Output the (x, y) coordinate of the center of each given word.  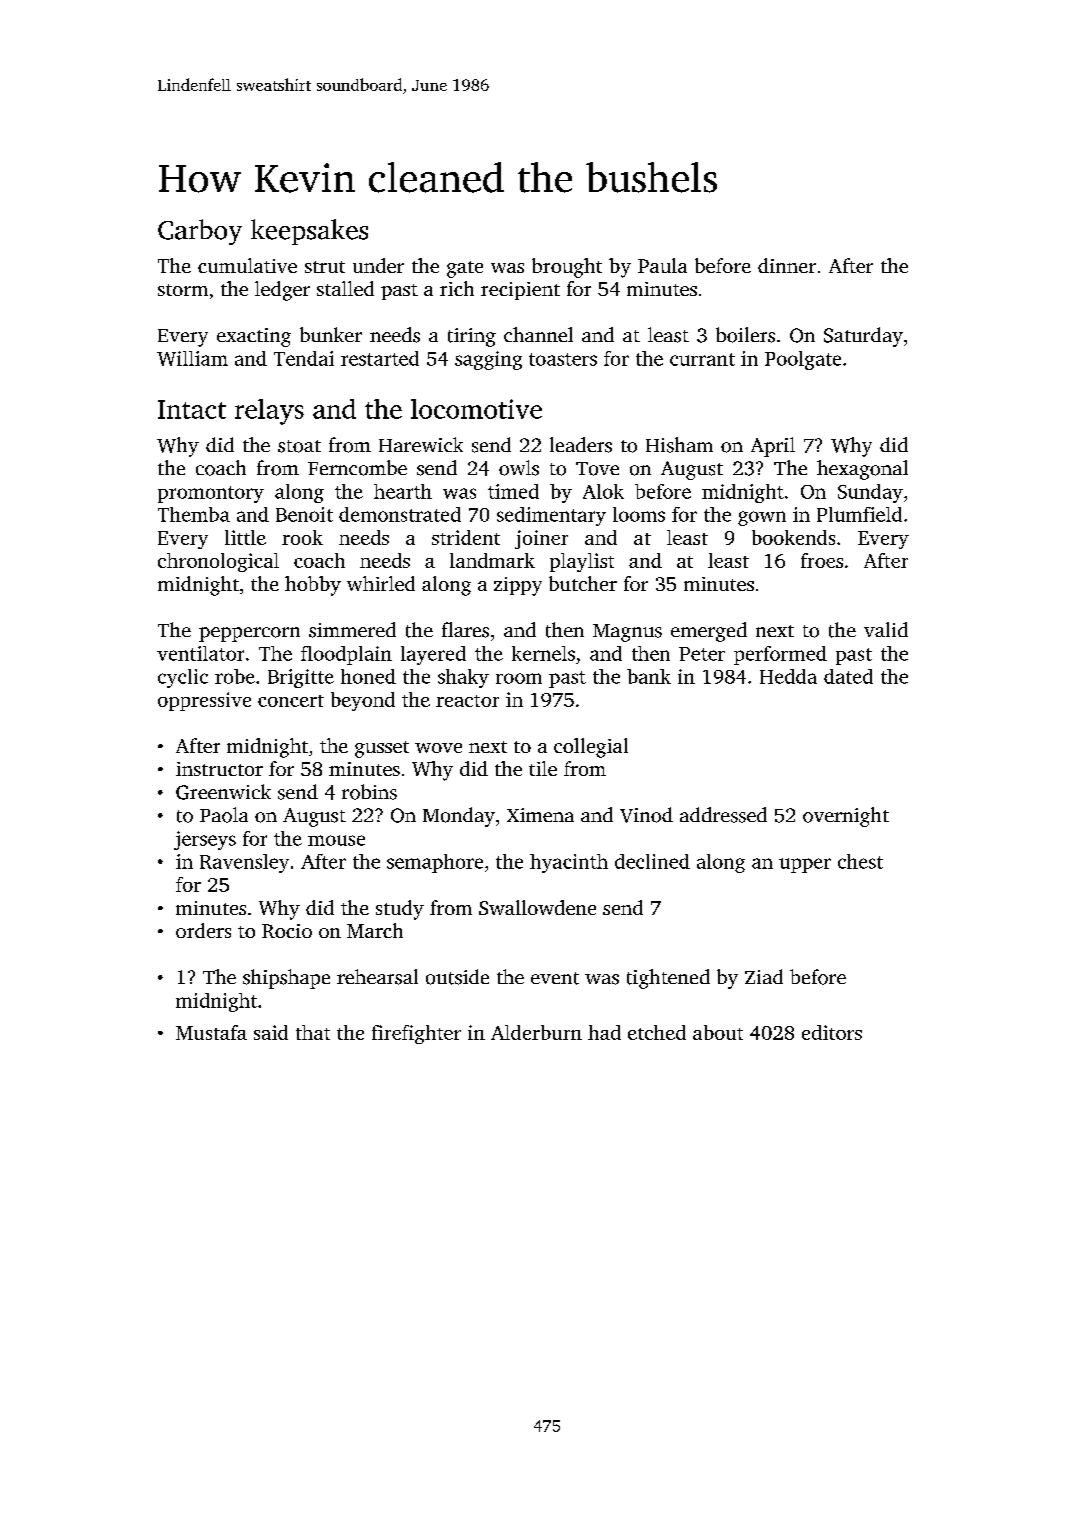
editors (832, 1032)
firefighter (416, 1034)
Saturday (863, 337)
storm (183, 290)
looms (639, 514)
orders (203, 930)
